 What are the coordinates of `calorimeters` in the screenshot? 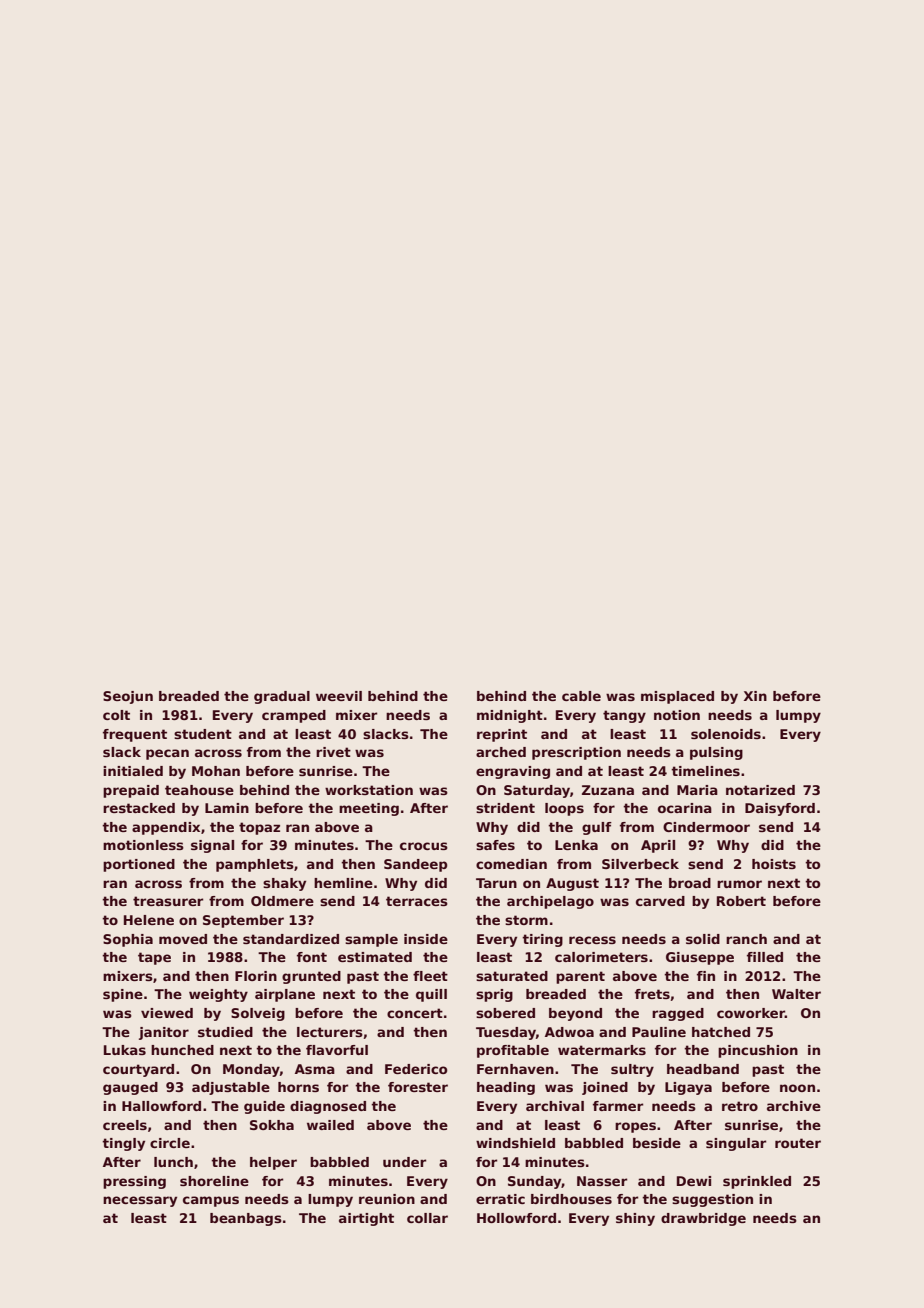 It's located at (601, 957).
